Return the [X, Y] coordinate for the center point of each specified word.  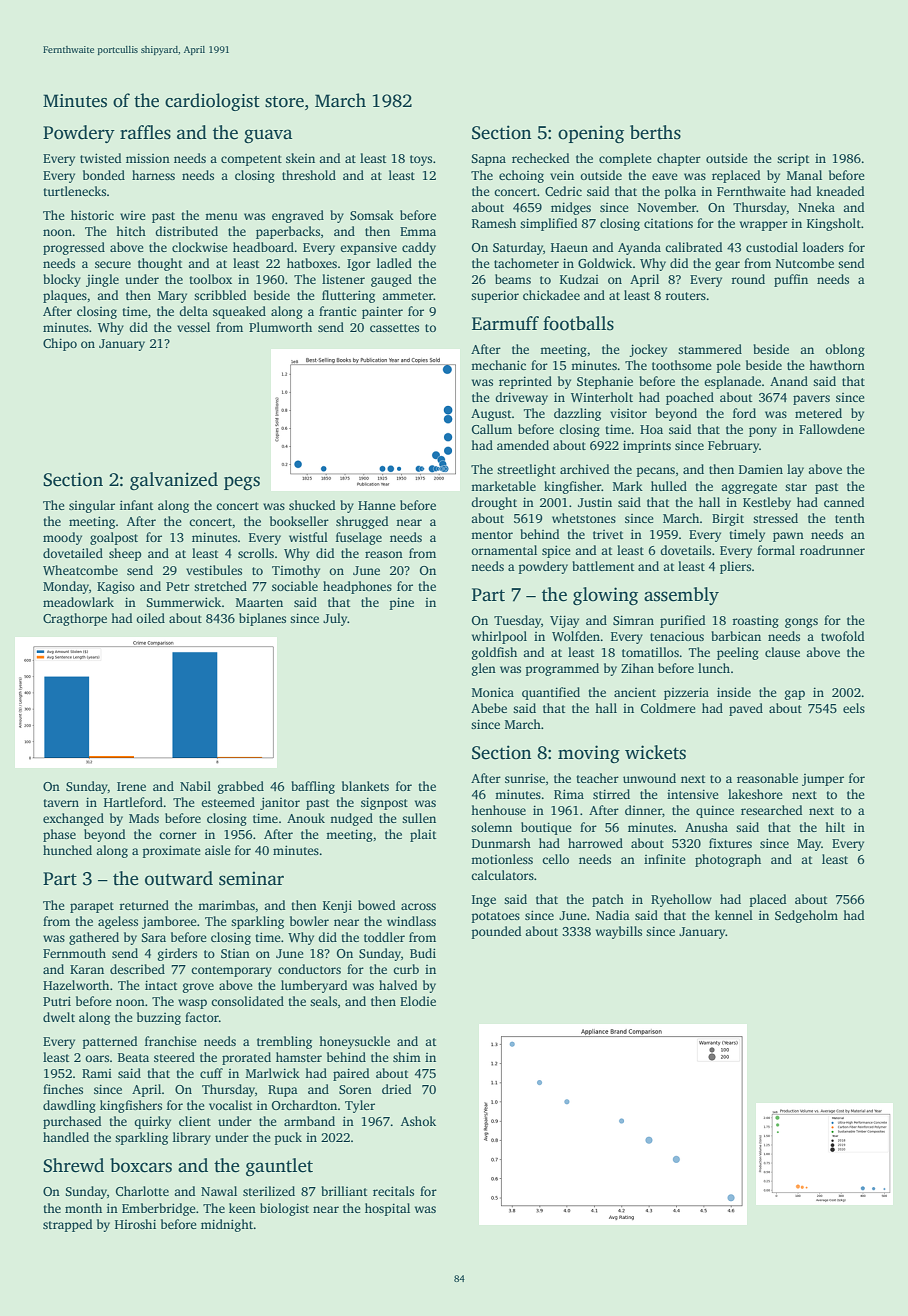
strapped [67, 1225]
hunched [67, 850]
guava [268, 136]
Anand [789, 381]
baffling [313, 787]
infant [136, 505]
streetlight [526, 470]
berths [655, 132]
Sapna [488, 160]
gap [795, 695]
